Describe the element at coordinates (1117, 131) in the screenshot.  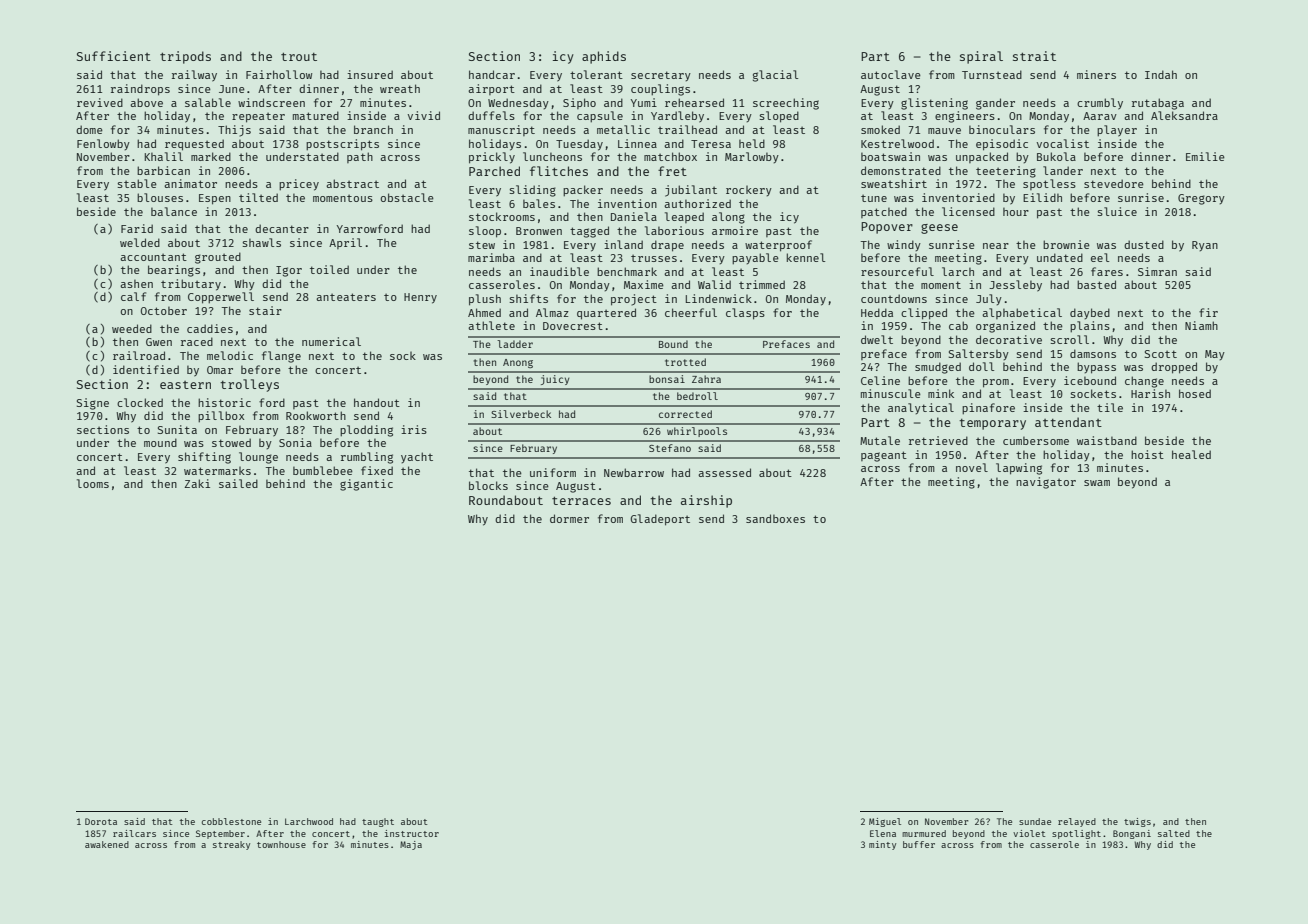
I see `player` at that location.
